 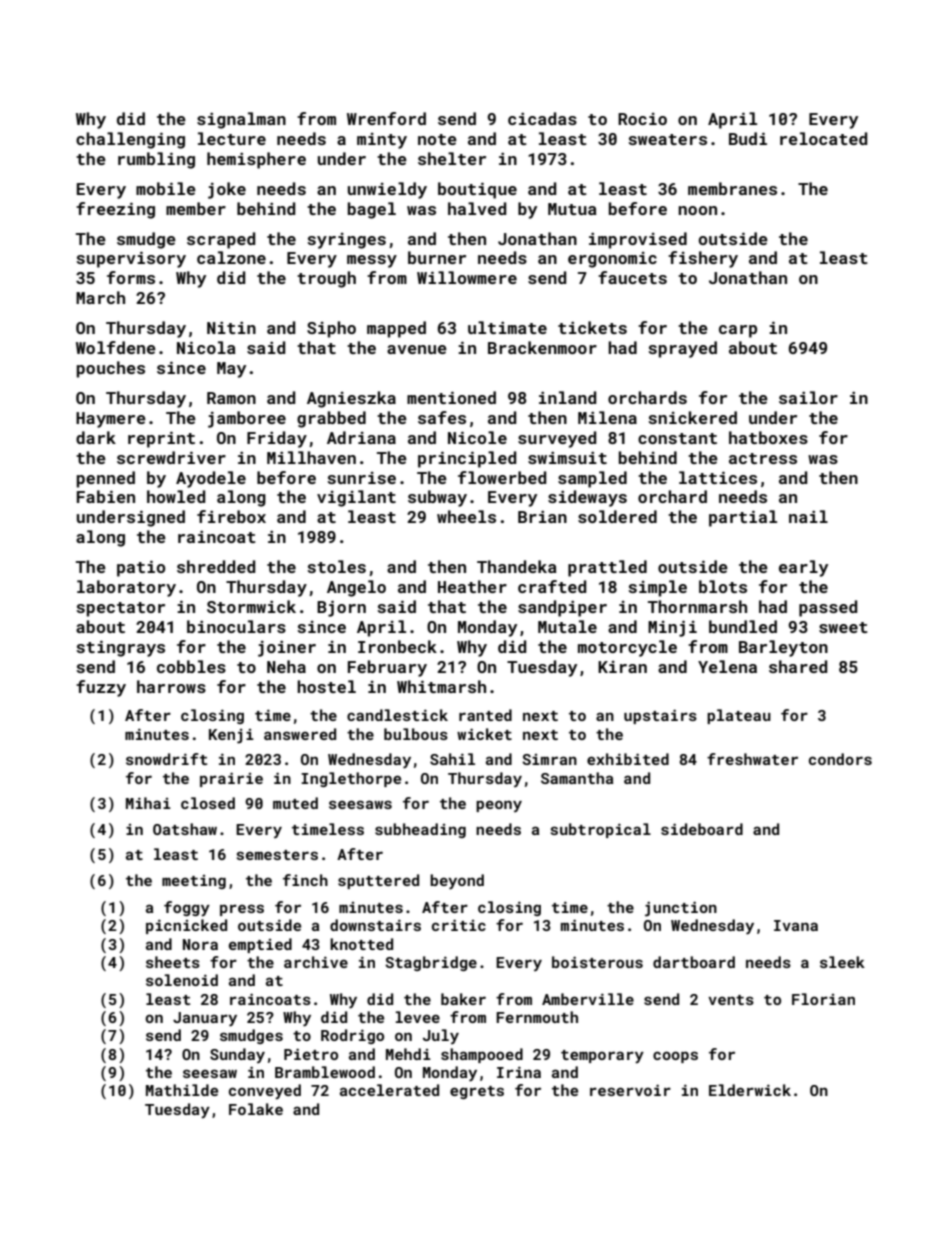 What do you see at coordinates (748, 138) in the screenshot?
I see `Budi` at bounding box center [748, 138].
